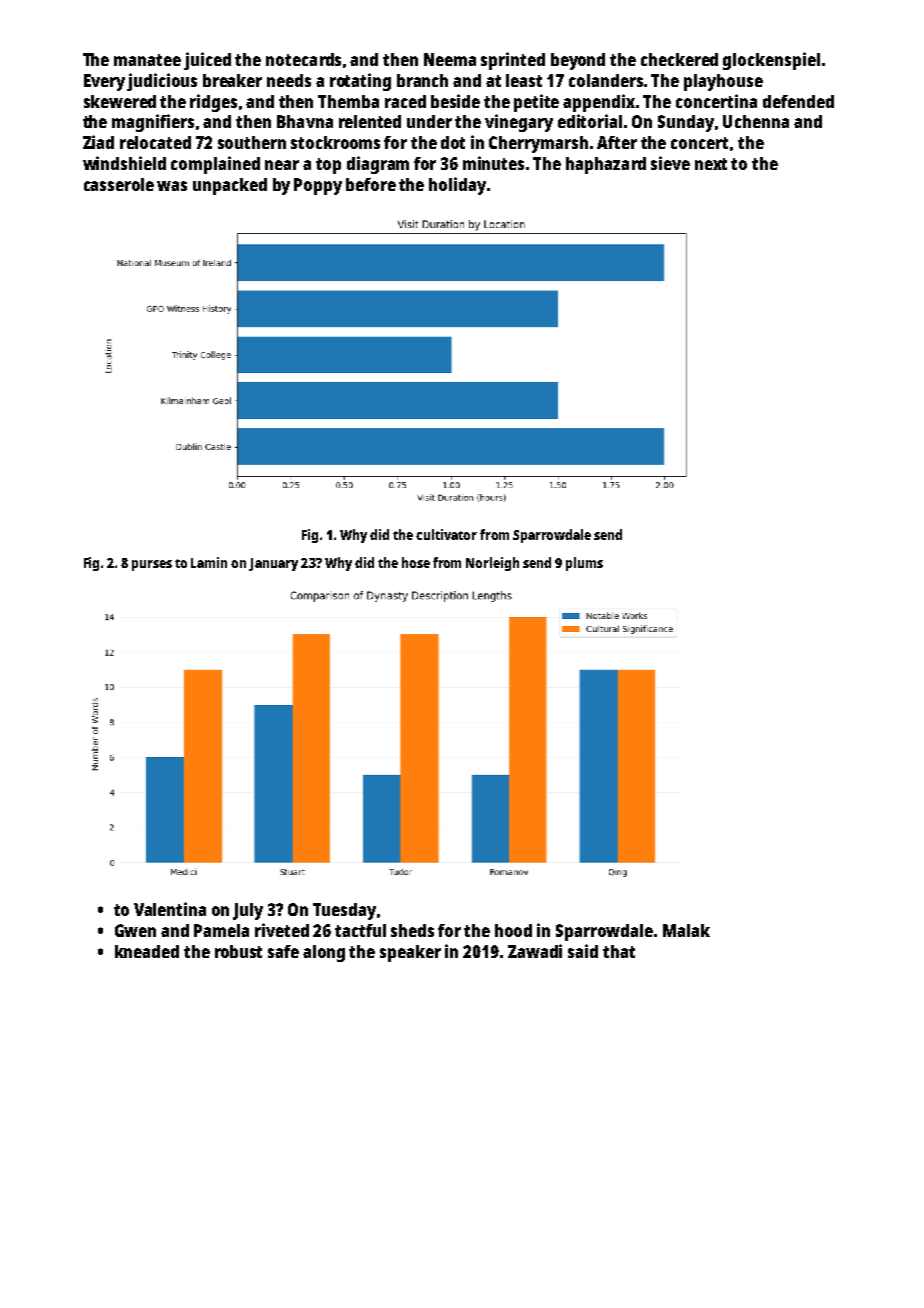  What do you see at coordinates (771, 61) in the image?
I see `glockenspiel` at bounding box center [771, 61].
